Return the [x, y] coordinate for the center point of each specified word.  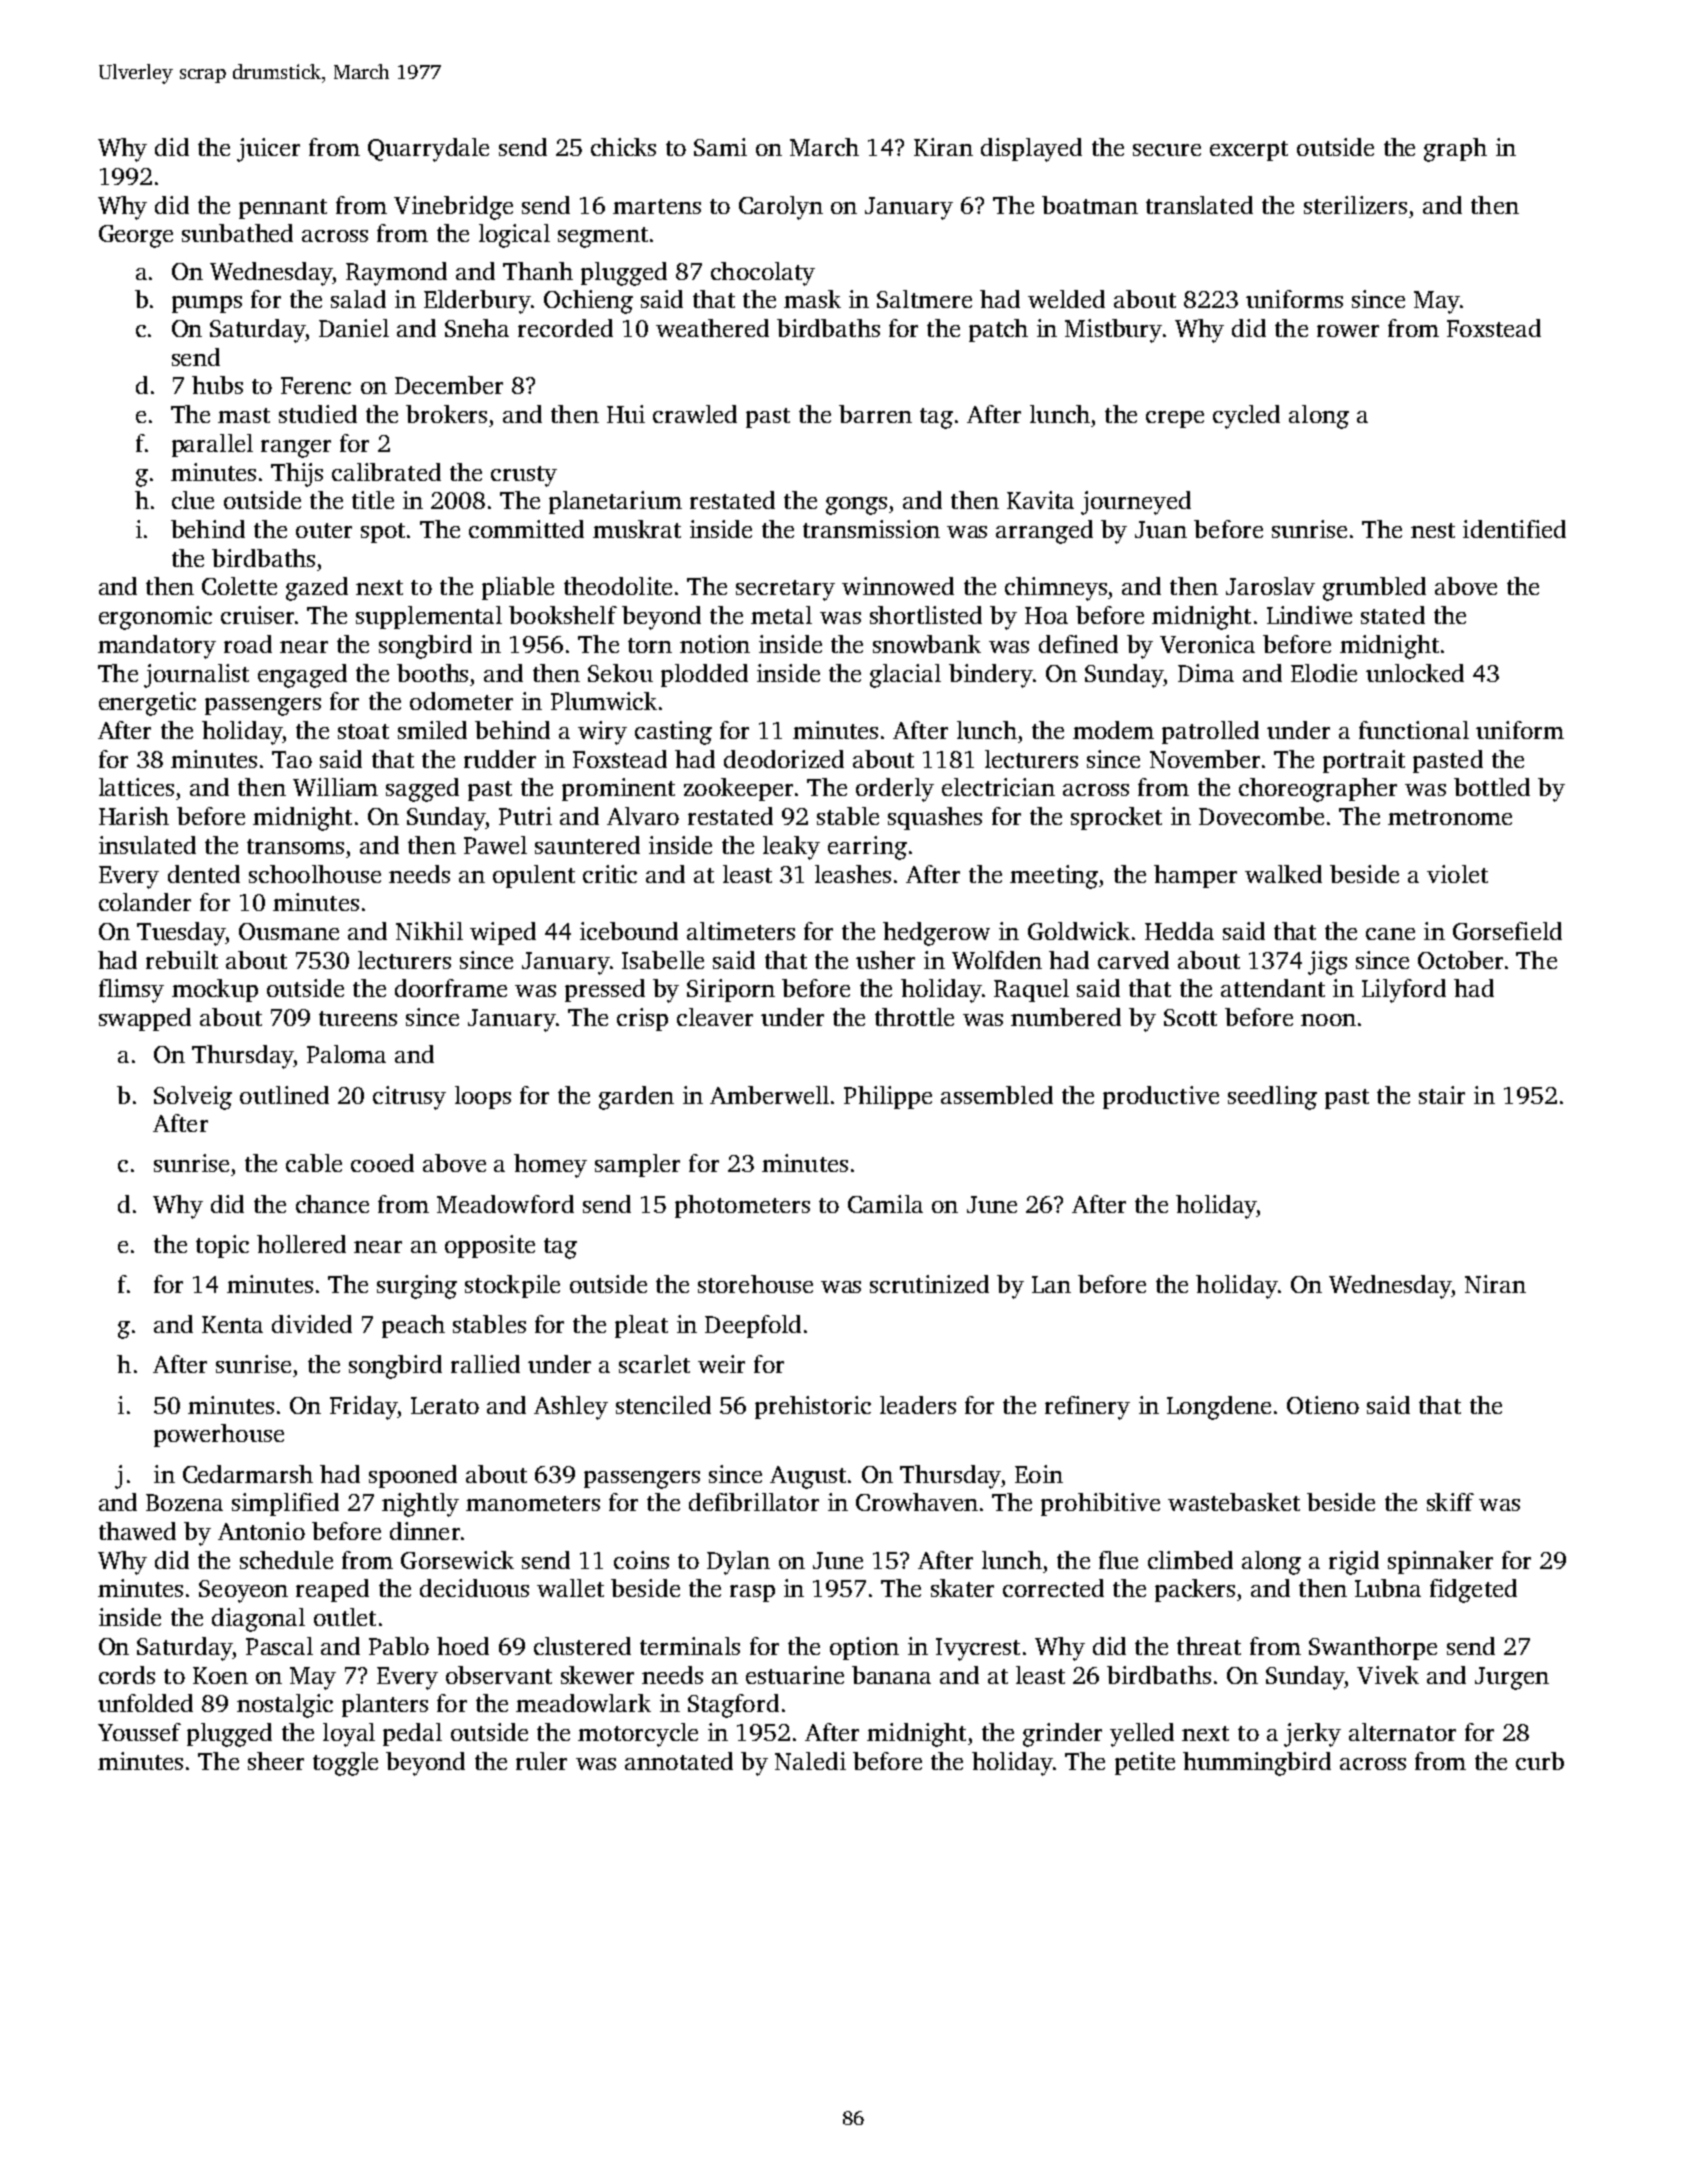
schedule [286, 1560]
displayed [1031, 150]
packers [1195, 1590]
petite [1145, 1763]
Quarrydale [428, 150]
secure [1167, 150]
